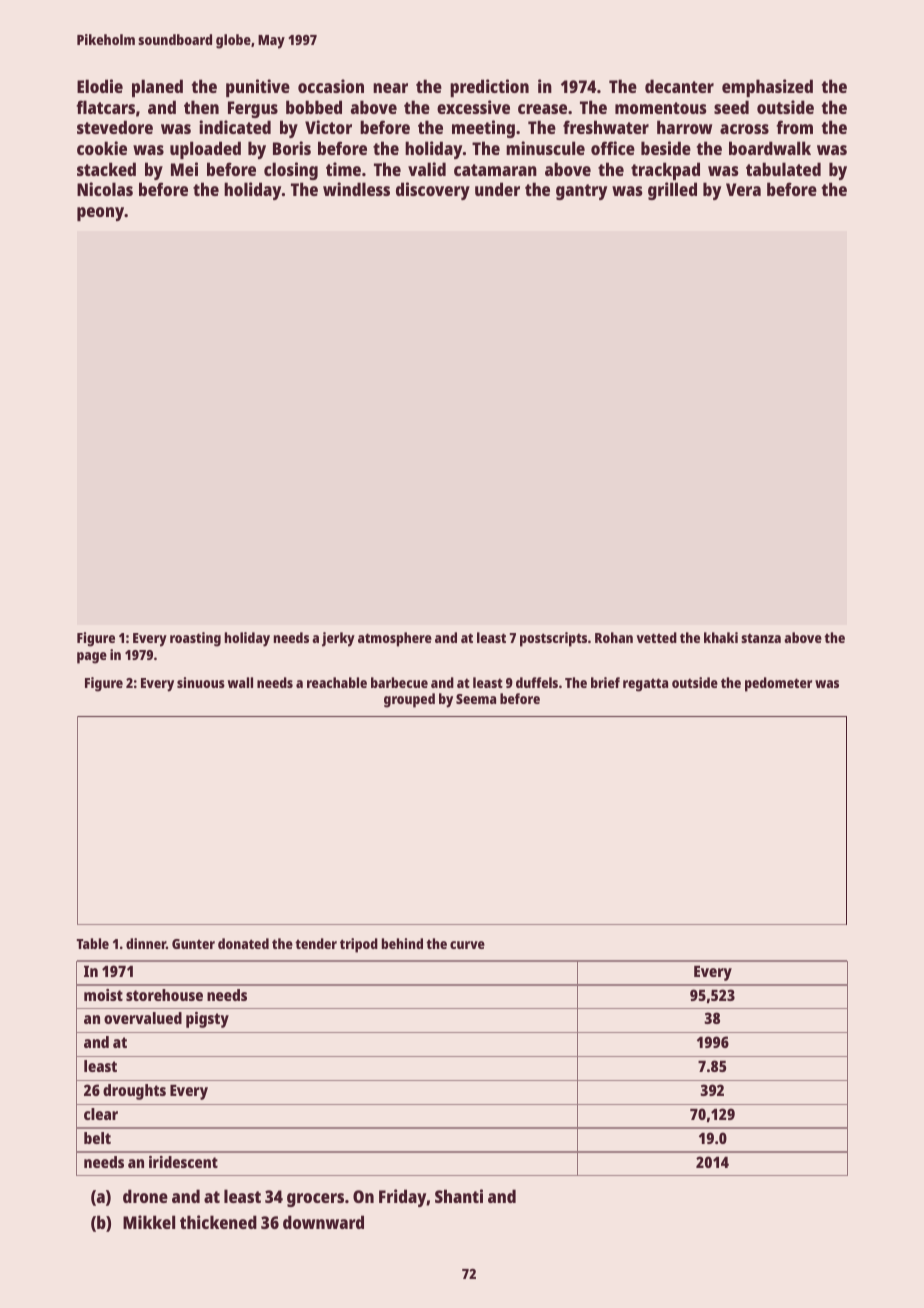 Image resolution: width=924 pixels, height=1308 pixels. I want to click on closing, so click(291, 171).
